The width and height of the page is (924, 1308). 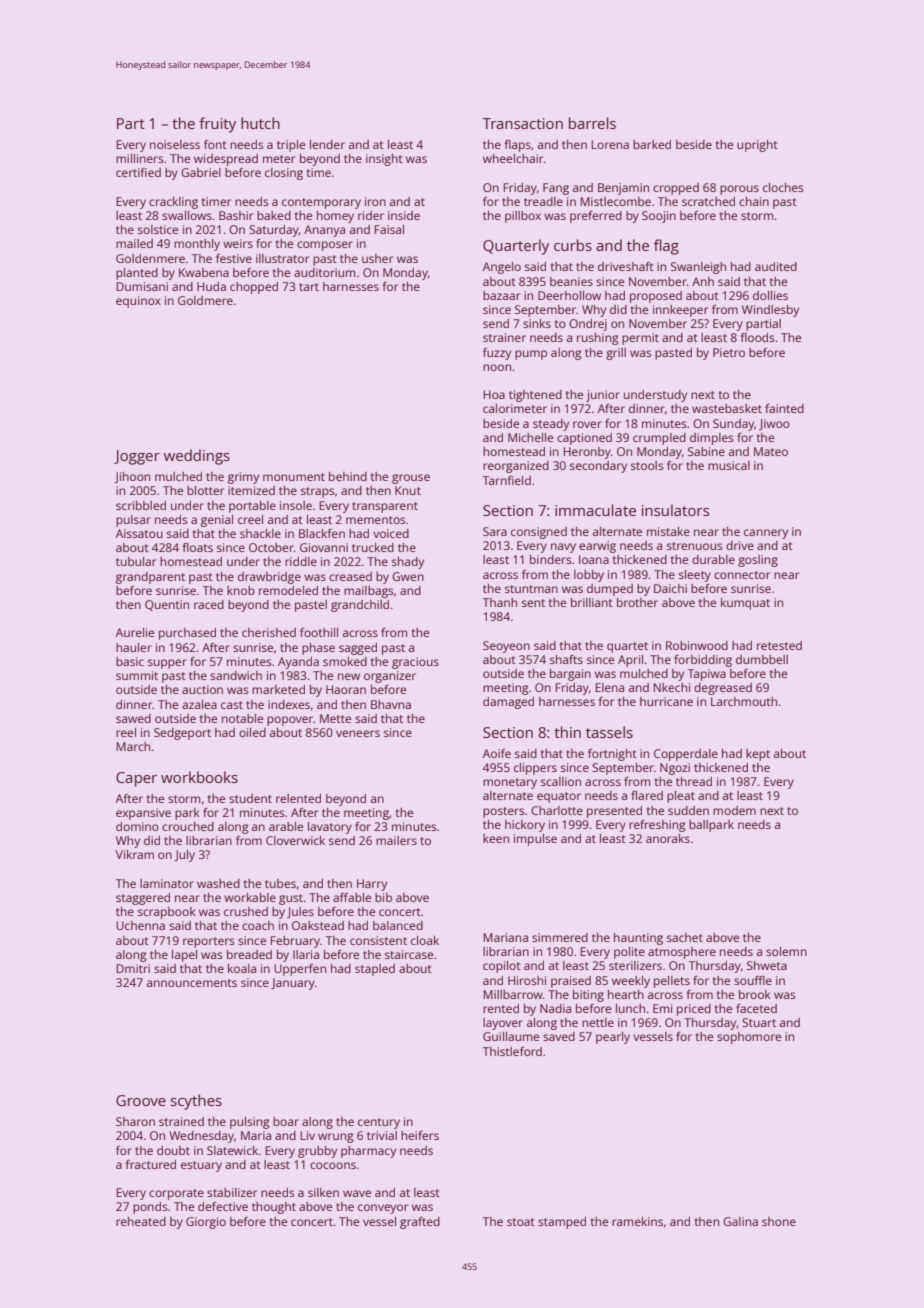 I want to click on crackling, so click(x=173, y=203).
